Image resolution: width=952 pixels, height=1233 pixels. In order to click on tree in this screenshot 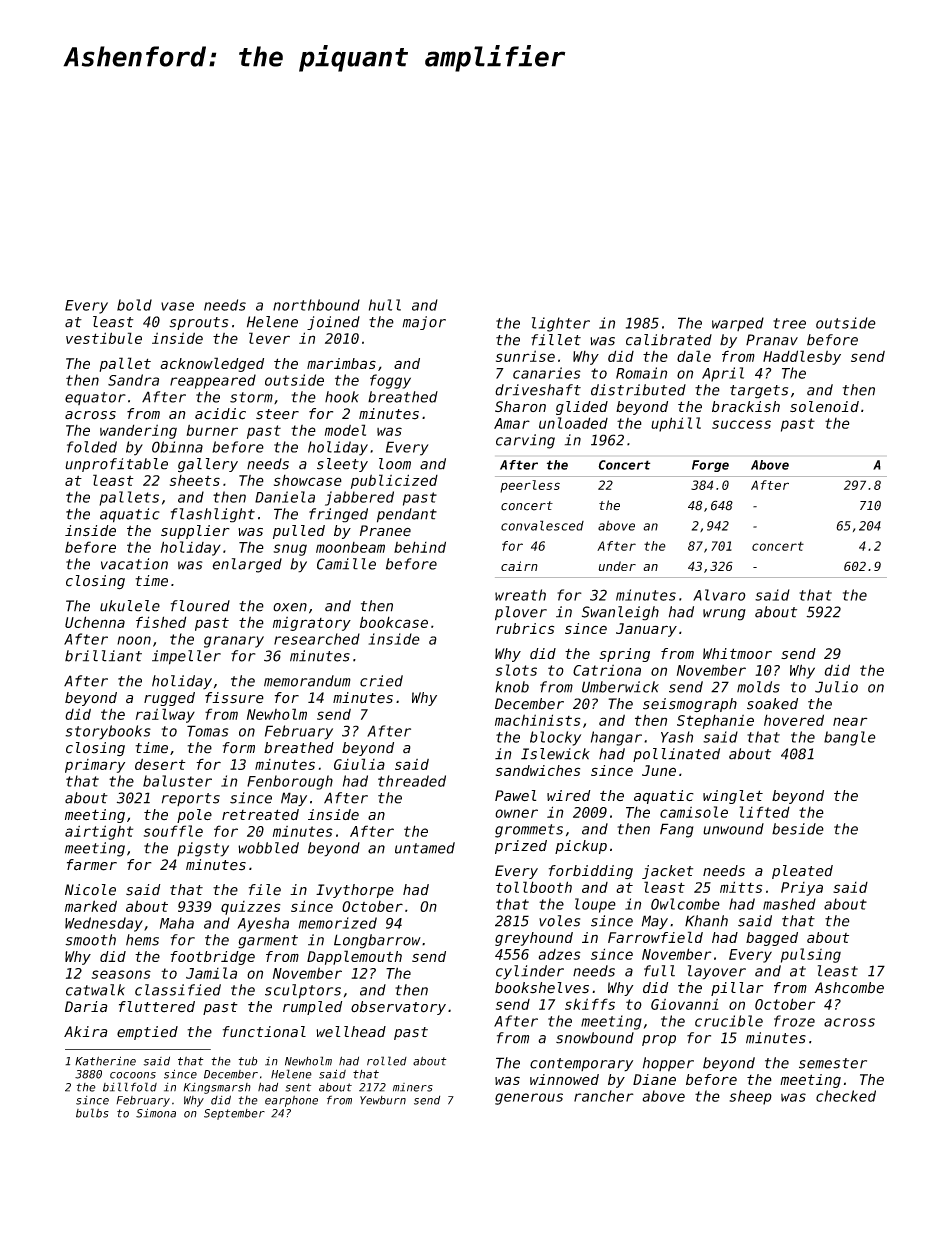, I will do `click(789, 323)`.
